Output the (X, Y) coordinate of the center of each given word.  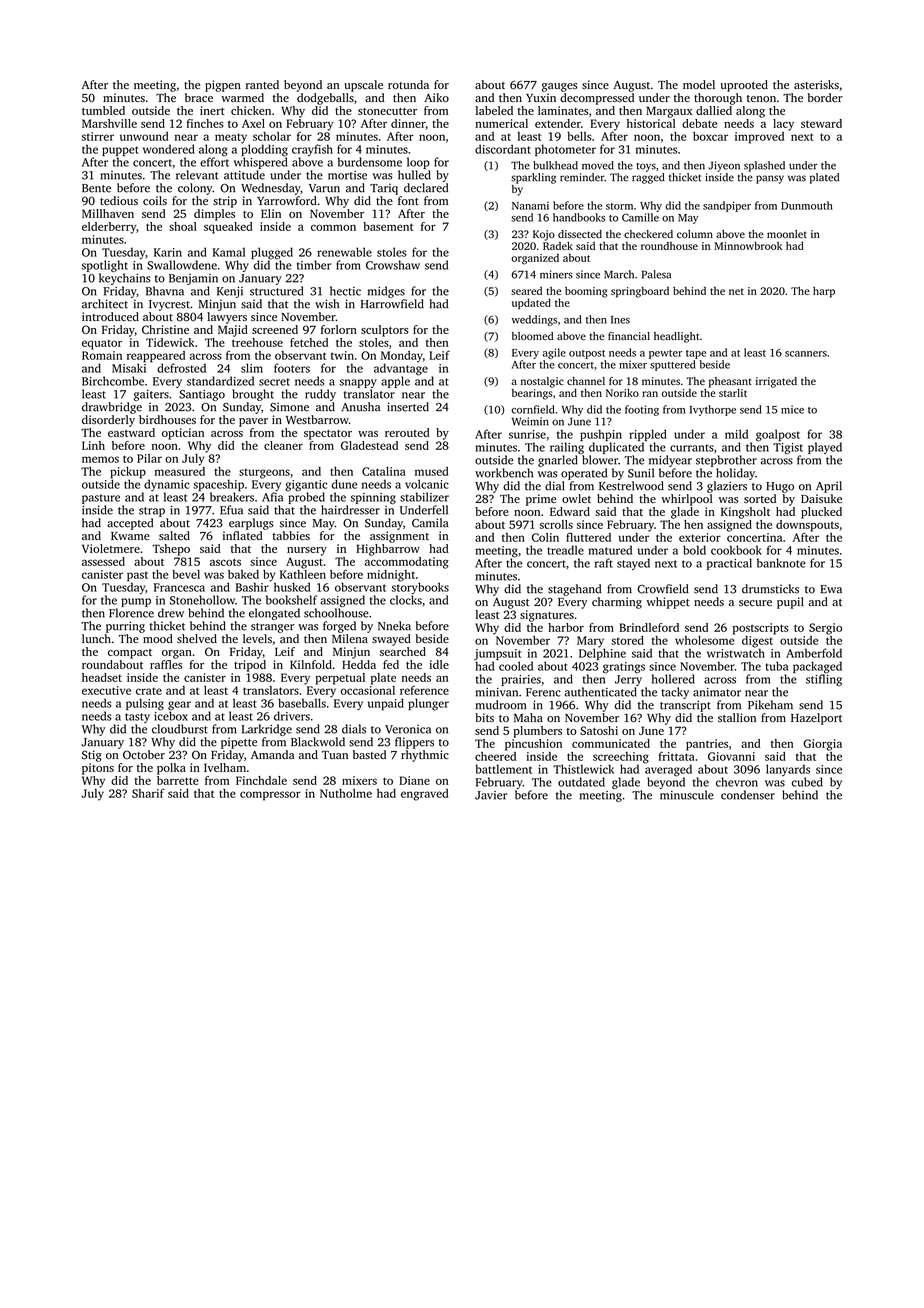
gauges (560, 87)
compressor (270, 796)
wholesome (704, 640)
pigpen (223, 86)
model (699, 84)
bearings (532, 394)
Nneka (394, 626)
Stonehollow (202, 600)
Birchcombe (113, 381)
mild (736, 434)
